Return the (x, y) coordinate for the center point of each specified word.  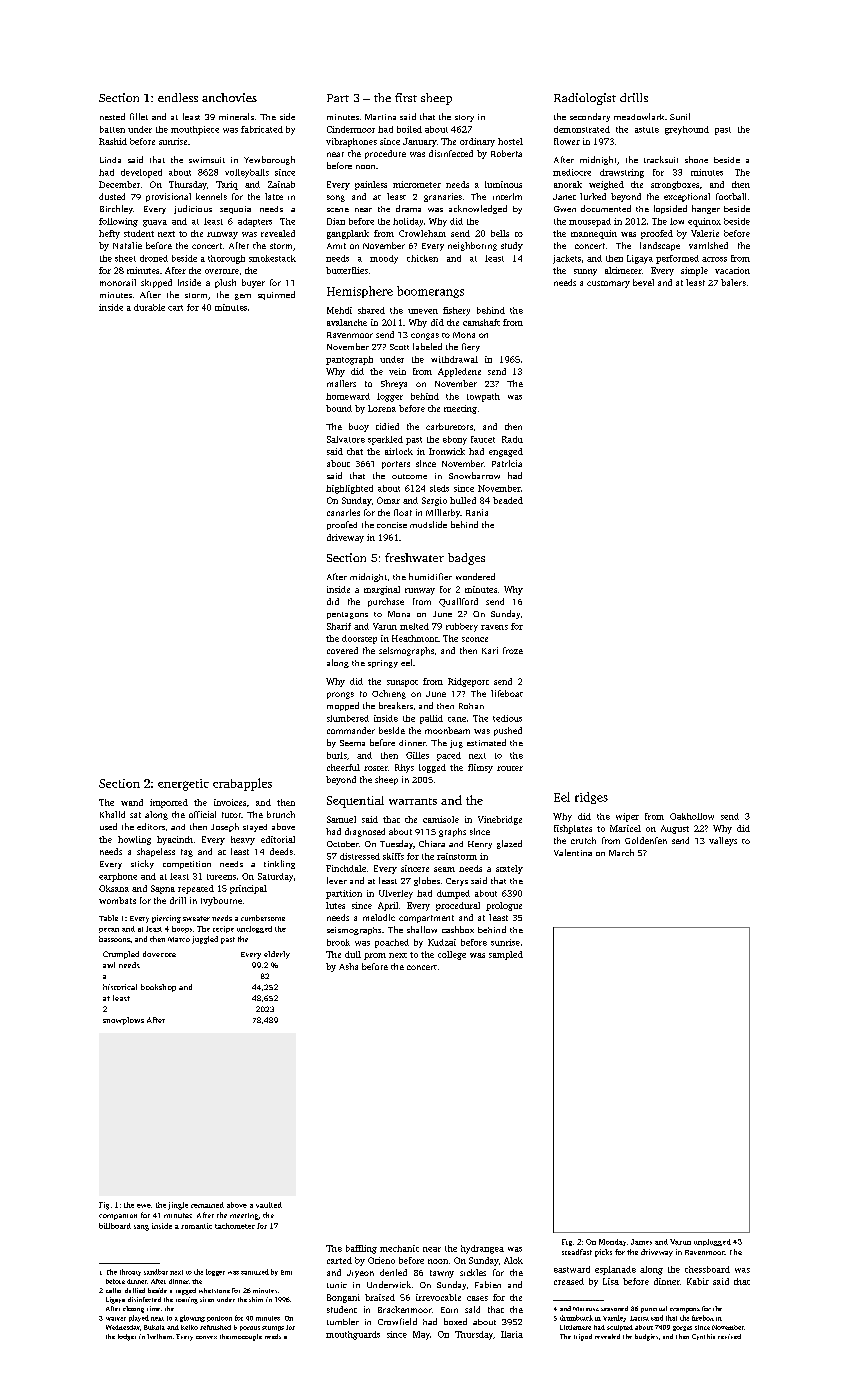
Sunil (680, 116)
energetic (183, 785)
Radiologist (585, 99)
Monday (612, 1242)
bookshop (158, 988)
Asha (348, 966)
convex (206, 1337)
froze (513, 650)
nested (112, 116)
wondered (475, 576)
